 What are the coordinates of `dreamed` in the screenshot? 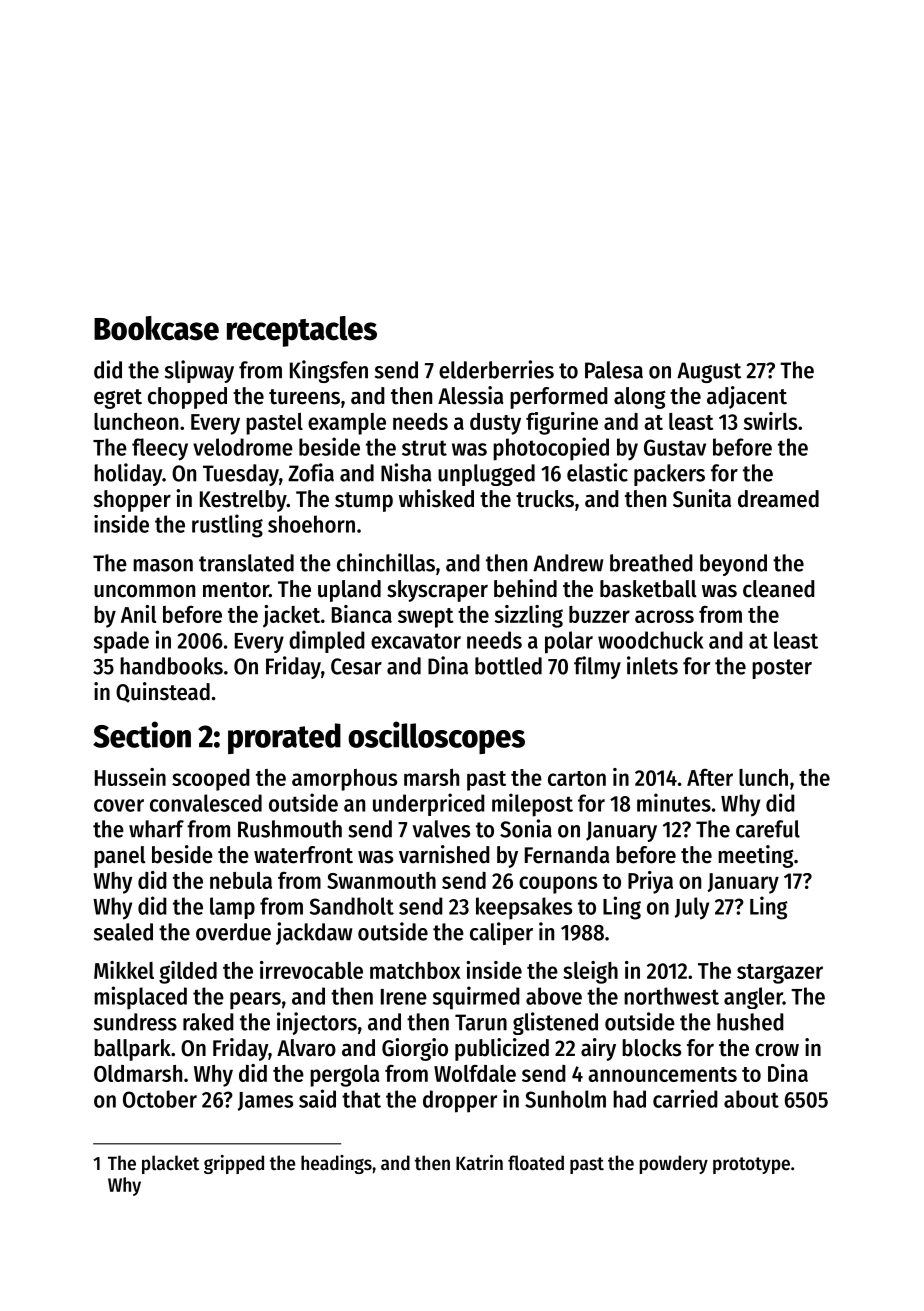 It's located at (778, 499).
